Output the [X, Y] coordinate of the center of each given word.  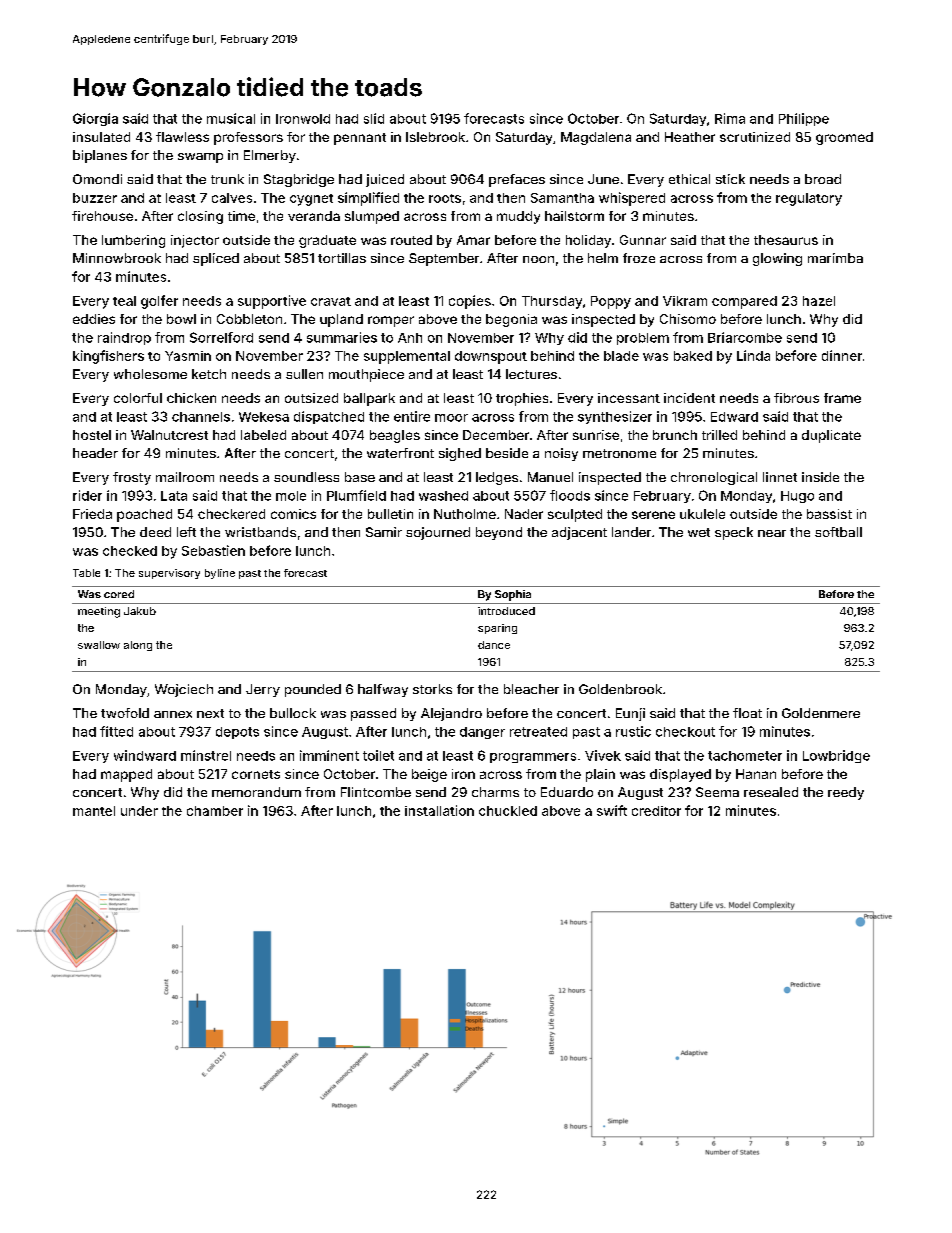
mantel [94, 811]
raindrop [124, 338]
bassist [829, 514]
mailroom [185, 477]
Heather [690, 137]
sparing [497, 629]
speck [734, 533]
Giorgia [95, 119]
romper [391, 321]
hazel [819, 301]
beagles [395, 436]
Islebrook [435, 137]
